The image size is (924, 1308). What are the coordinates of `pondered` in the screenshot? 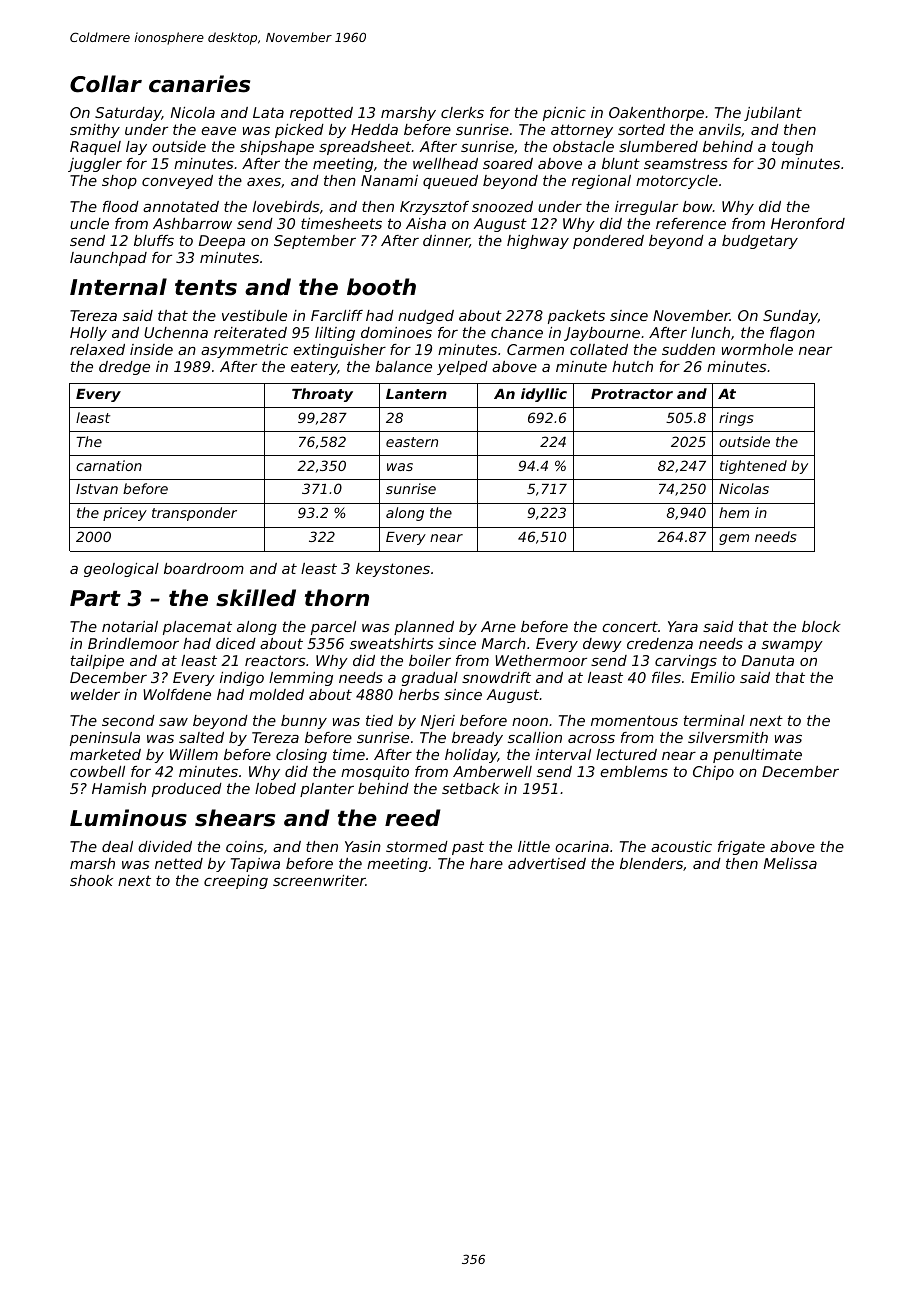 It's located at (608, 242).
